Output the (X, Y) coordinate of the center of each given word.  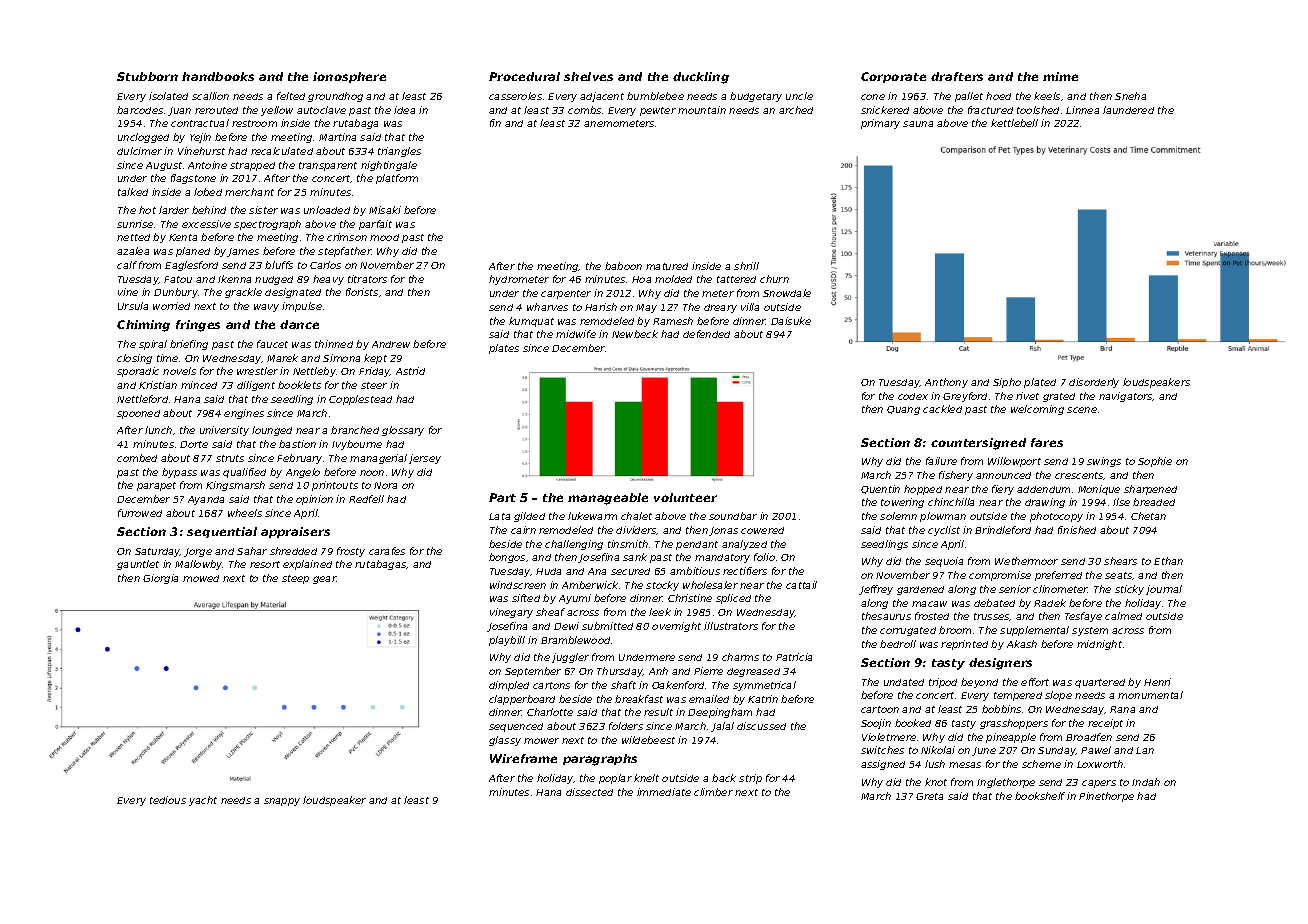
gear (324, 580)
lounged (272, 431)
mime (1060, 76)
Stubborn (147, 76)
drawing (1045, 503)
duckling (701, 78)
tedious (168, 800)
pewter (658, 111)
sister (263, 210)
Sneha (1130, 96)
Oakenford (678, 685)
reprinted (964, 645)
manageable (608, 499)
